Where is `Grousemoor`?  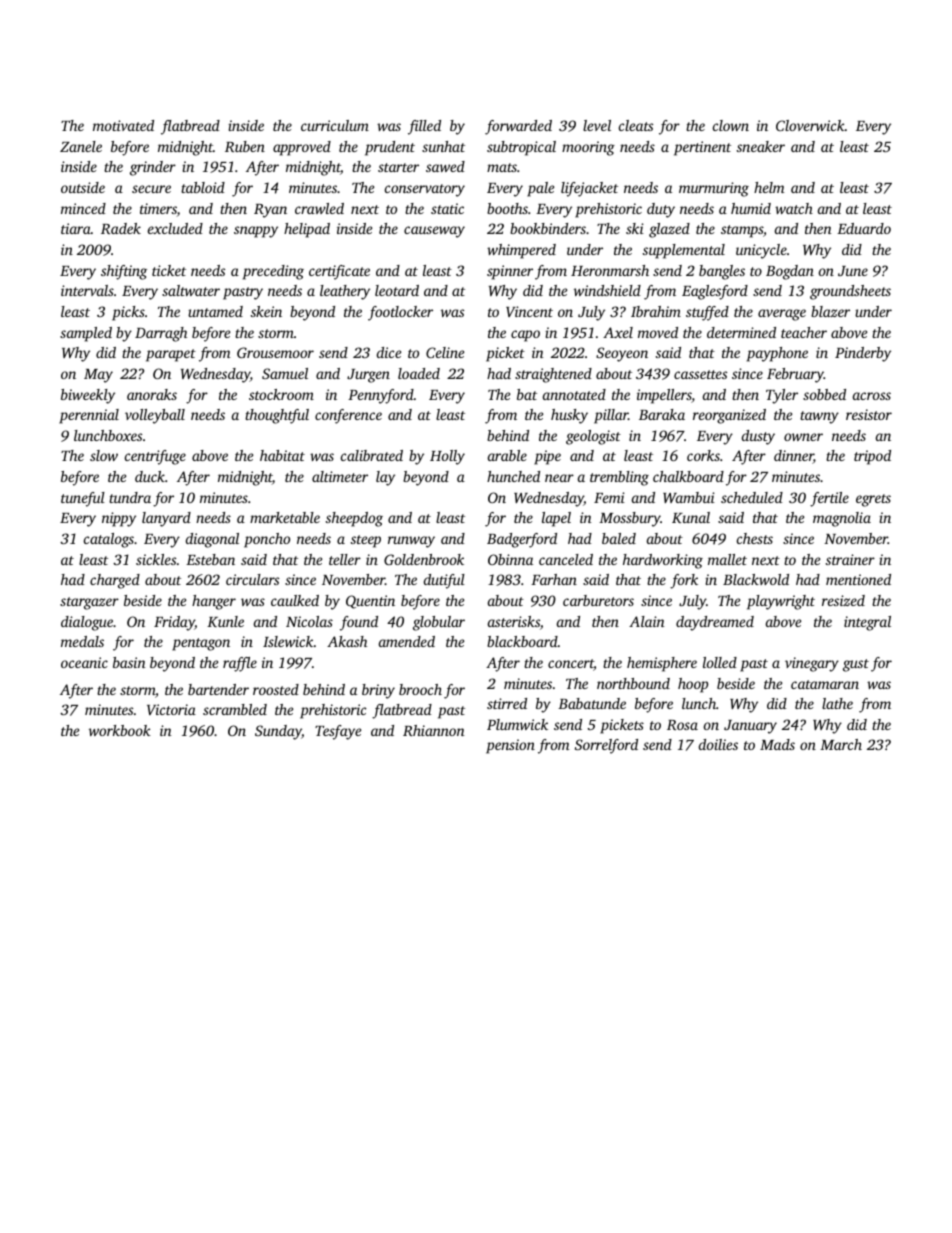 Grousemoor is located at coordinates (275, 352).
